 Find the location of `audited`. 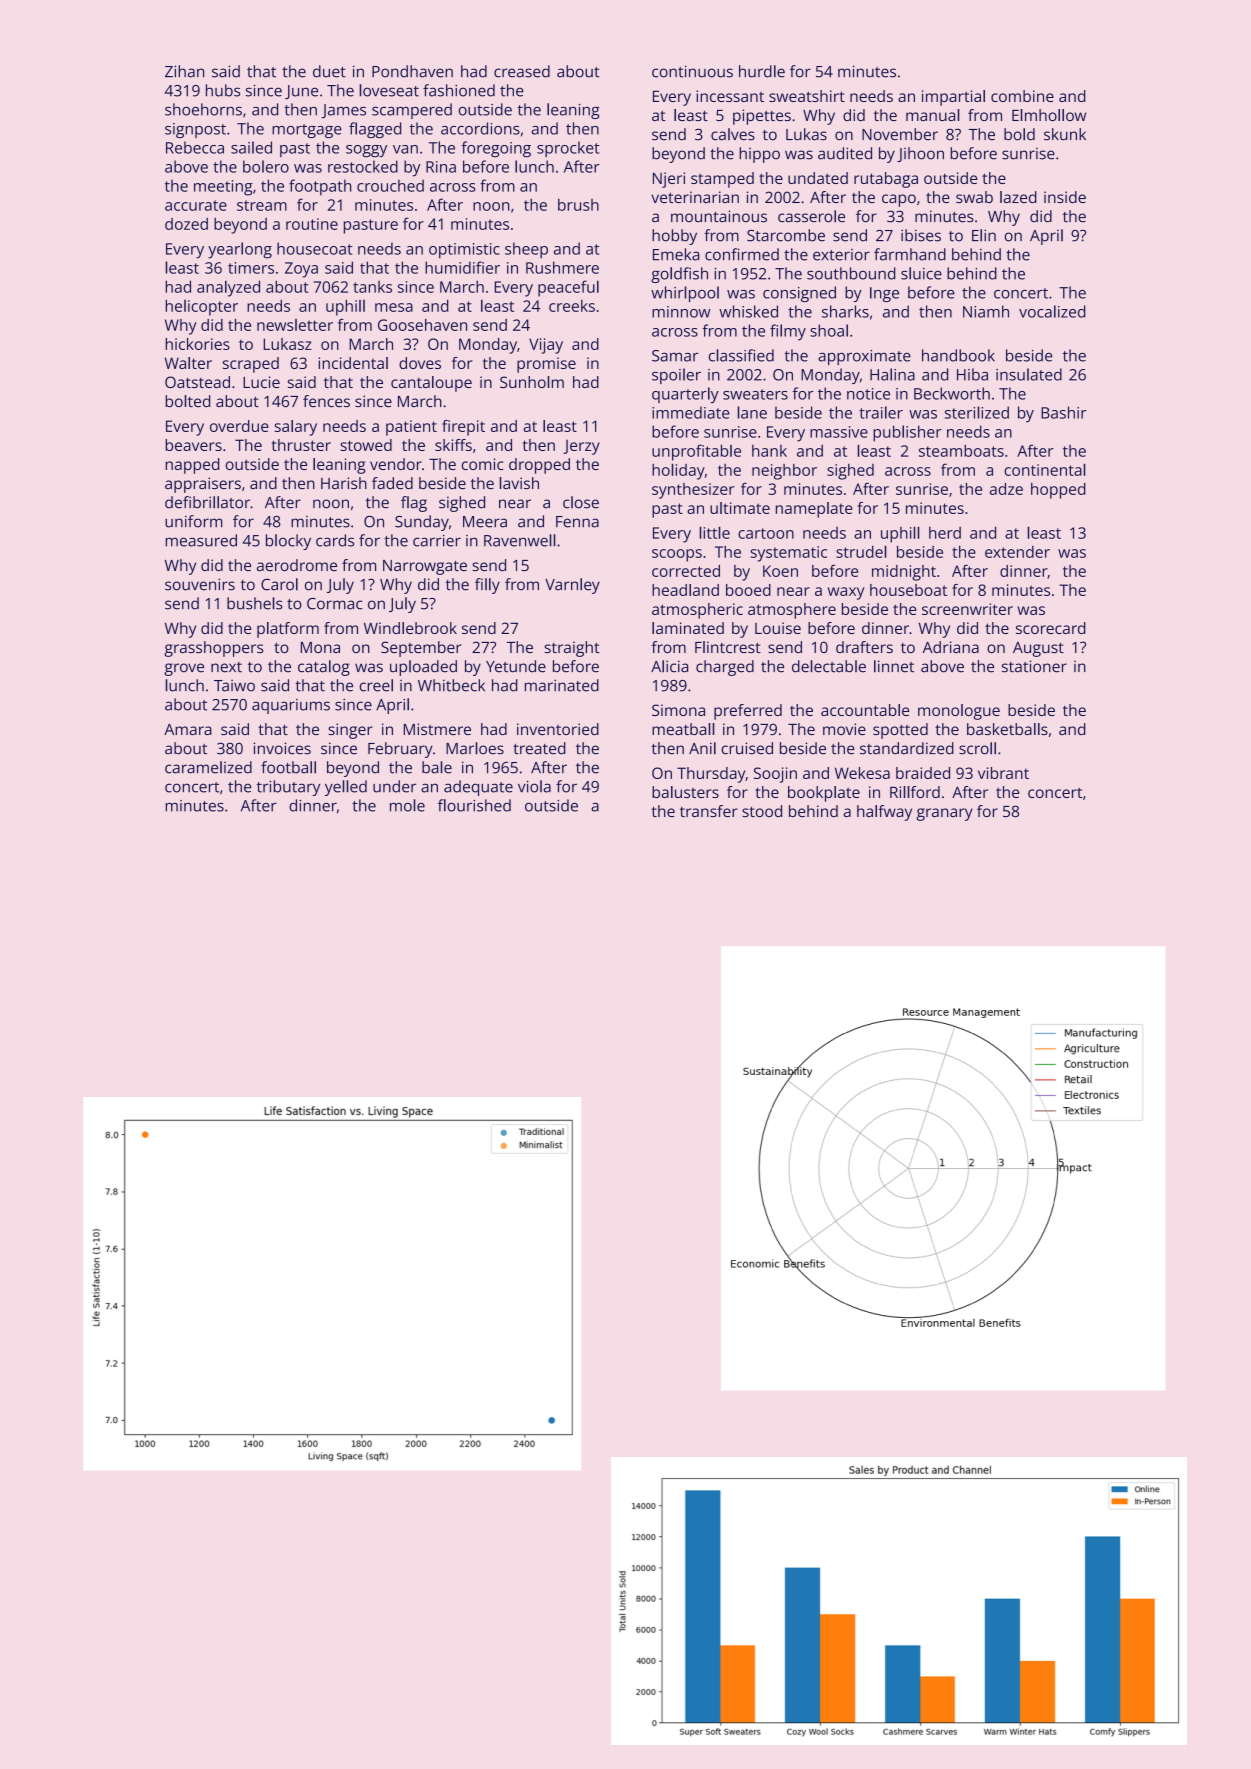

audited is located at coordinates (845, 153).
